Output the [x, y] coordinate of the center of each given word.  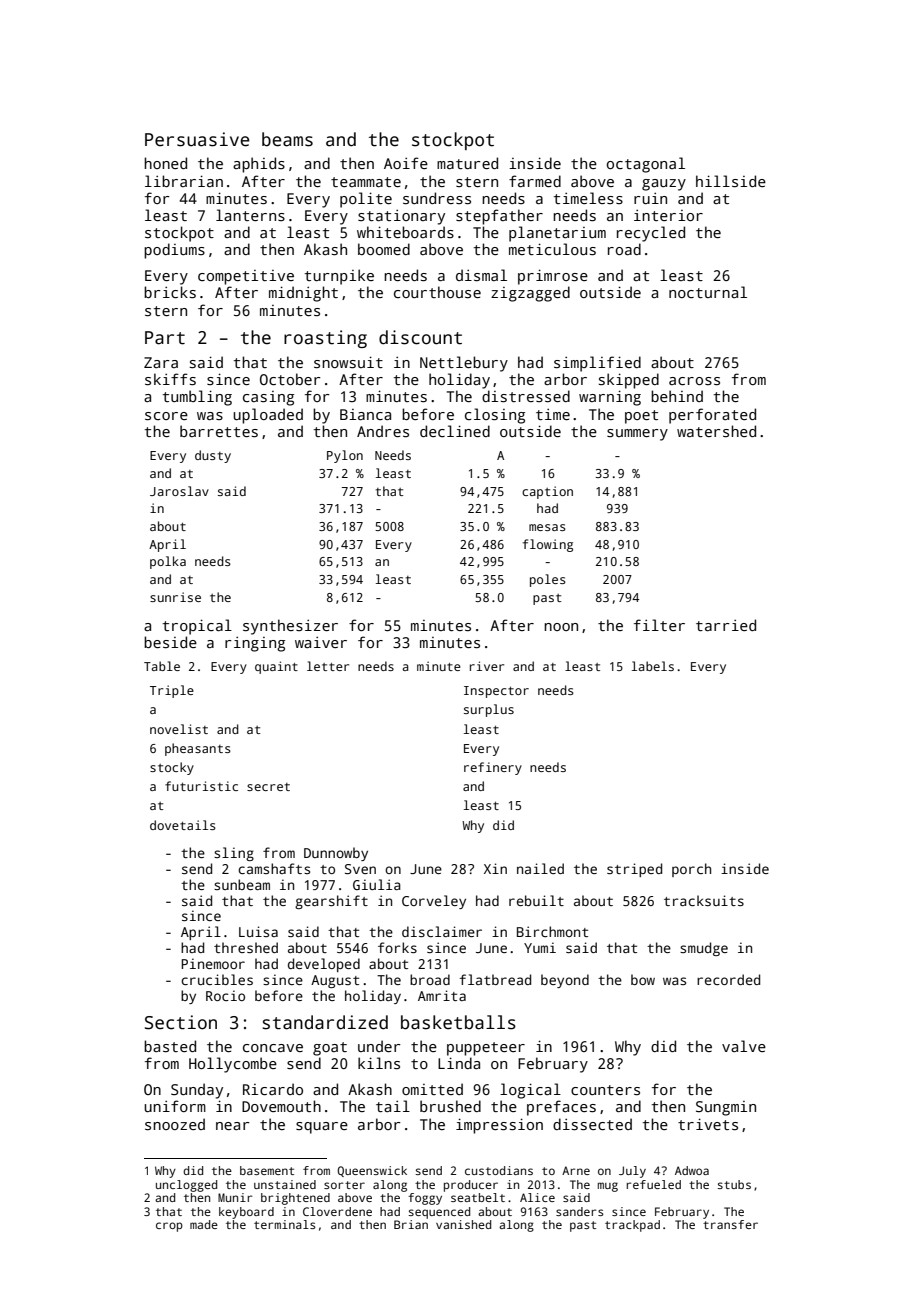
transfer [730, 1224]
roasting [325, 339]
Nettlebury [464, 364]
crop [169, 1227]
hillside [731, 181]
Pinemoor [213, 963]
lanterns [250, 215]
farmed [535, 181]
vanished [463, 1224]
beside [170, 642]
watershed [716, 431]
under [379, 1046]
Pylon [345, 456]
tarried [726, 625]
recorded [728, 979]
